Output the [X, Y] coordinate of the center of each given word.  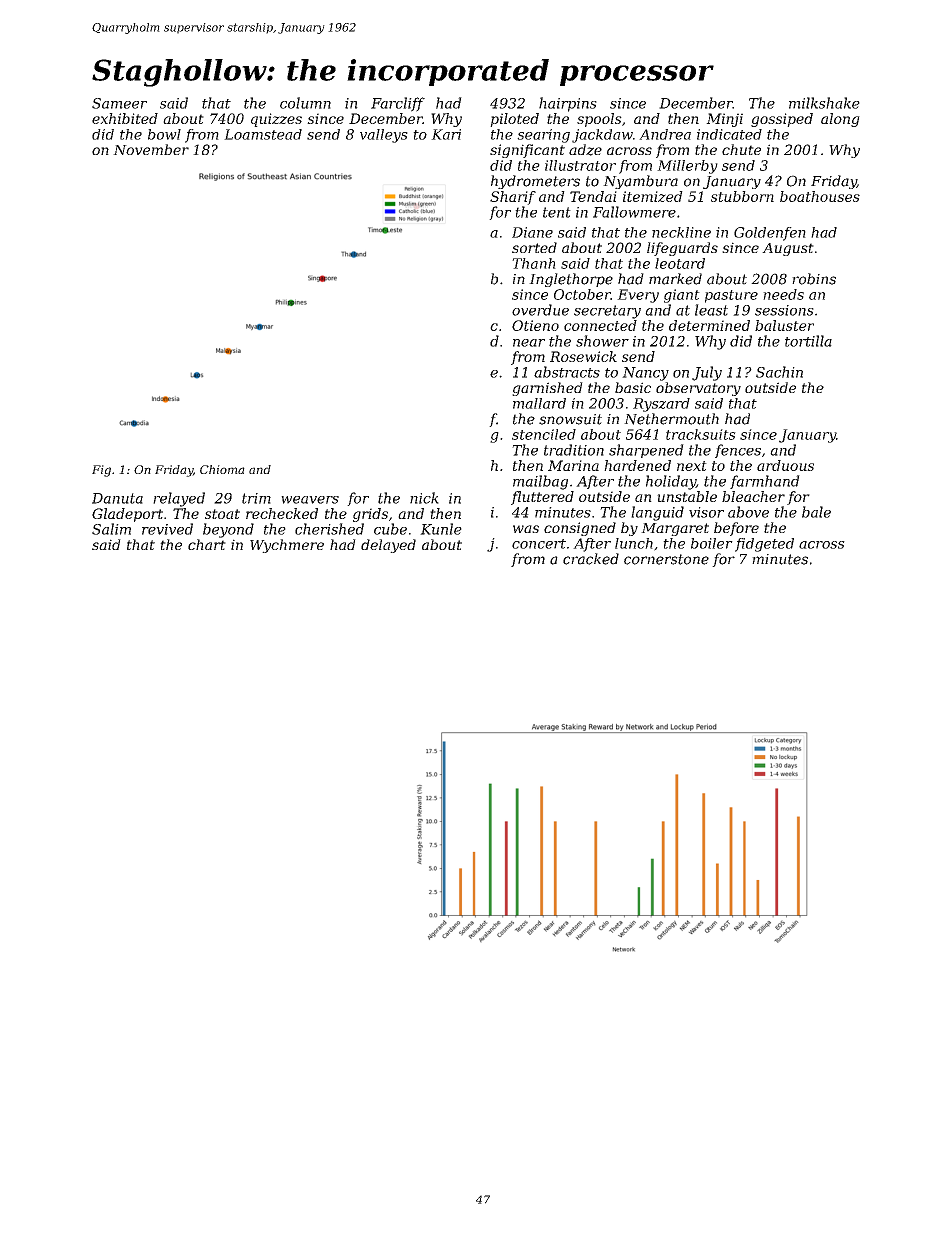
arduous [785, 465]
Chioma [222, 469]
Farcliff [398, 104]
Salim [111, 529]
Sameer [119, 103]
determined [709, 325]
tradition [574, 450]
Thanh [534, 263]
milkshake [824, 103]
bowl [164, 134]
